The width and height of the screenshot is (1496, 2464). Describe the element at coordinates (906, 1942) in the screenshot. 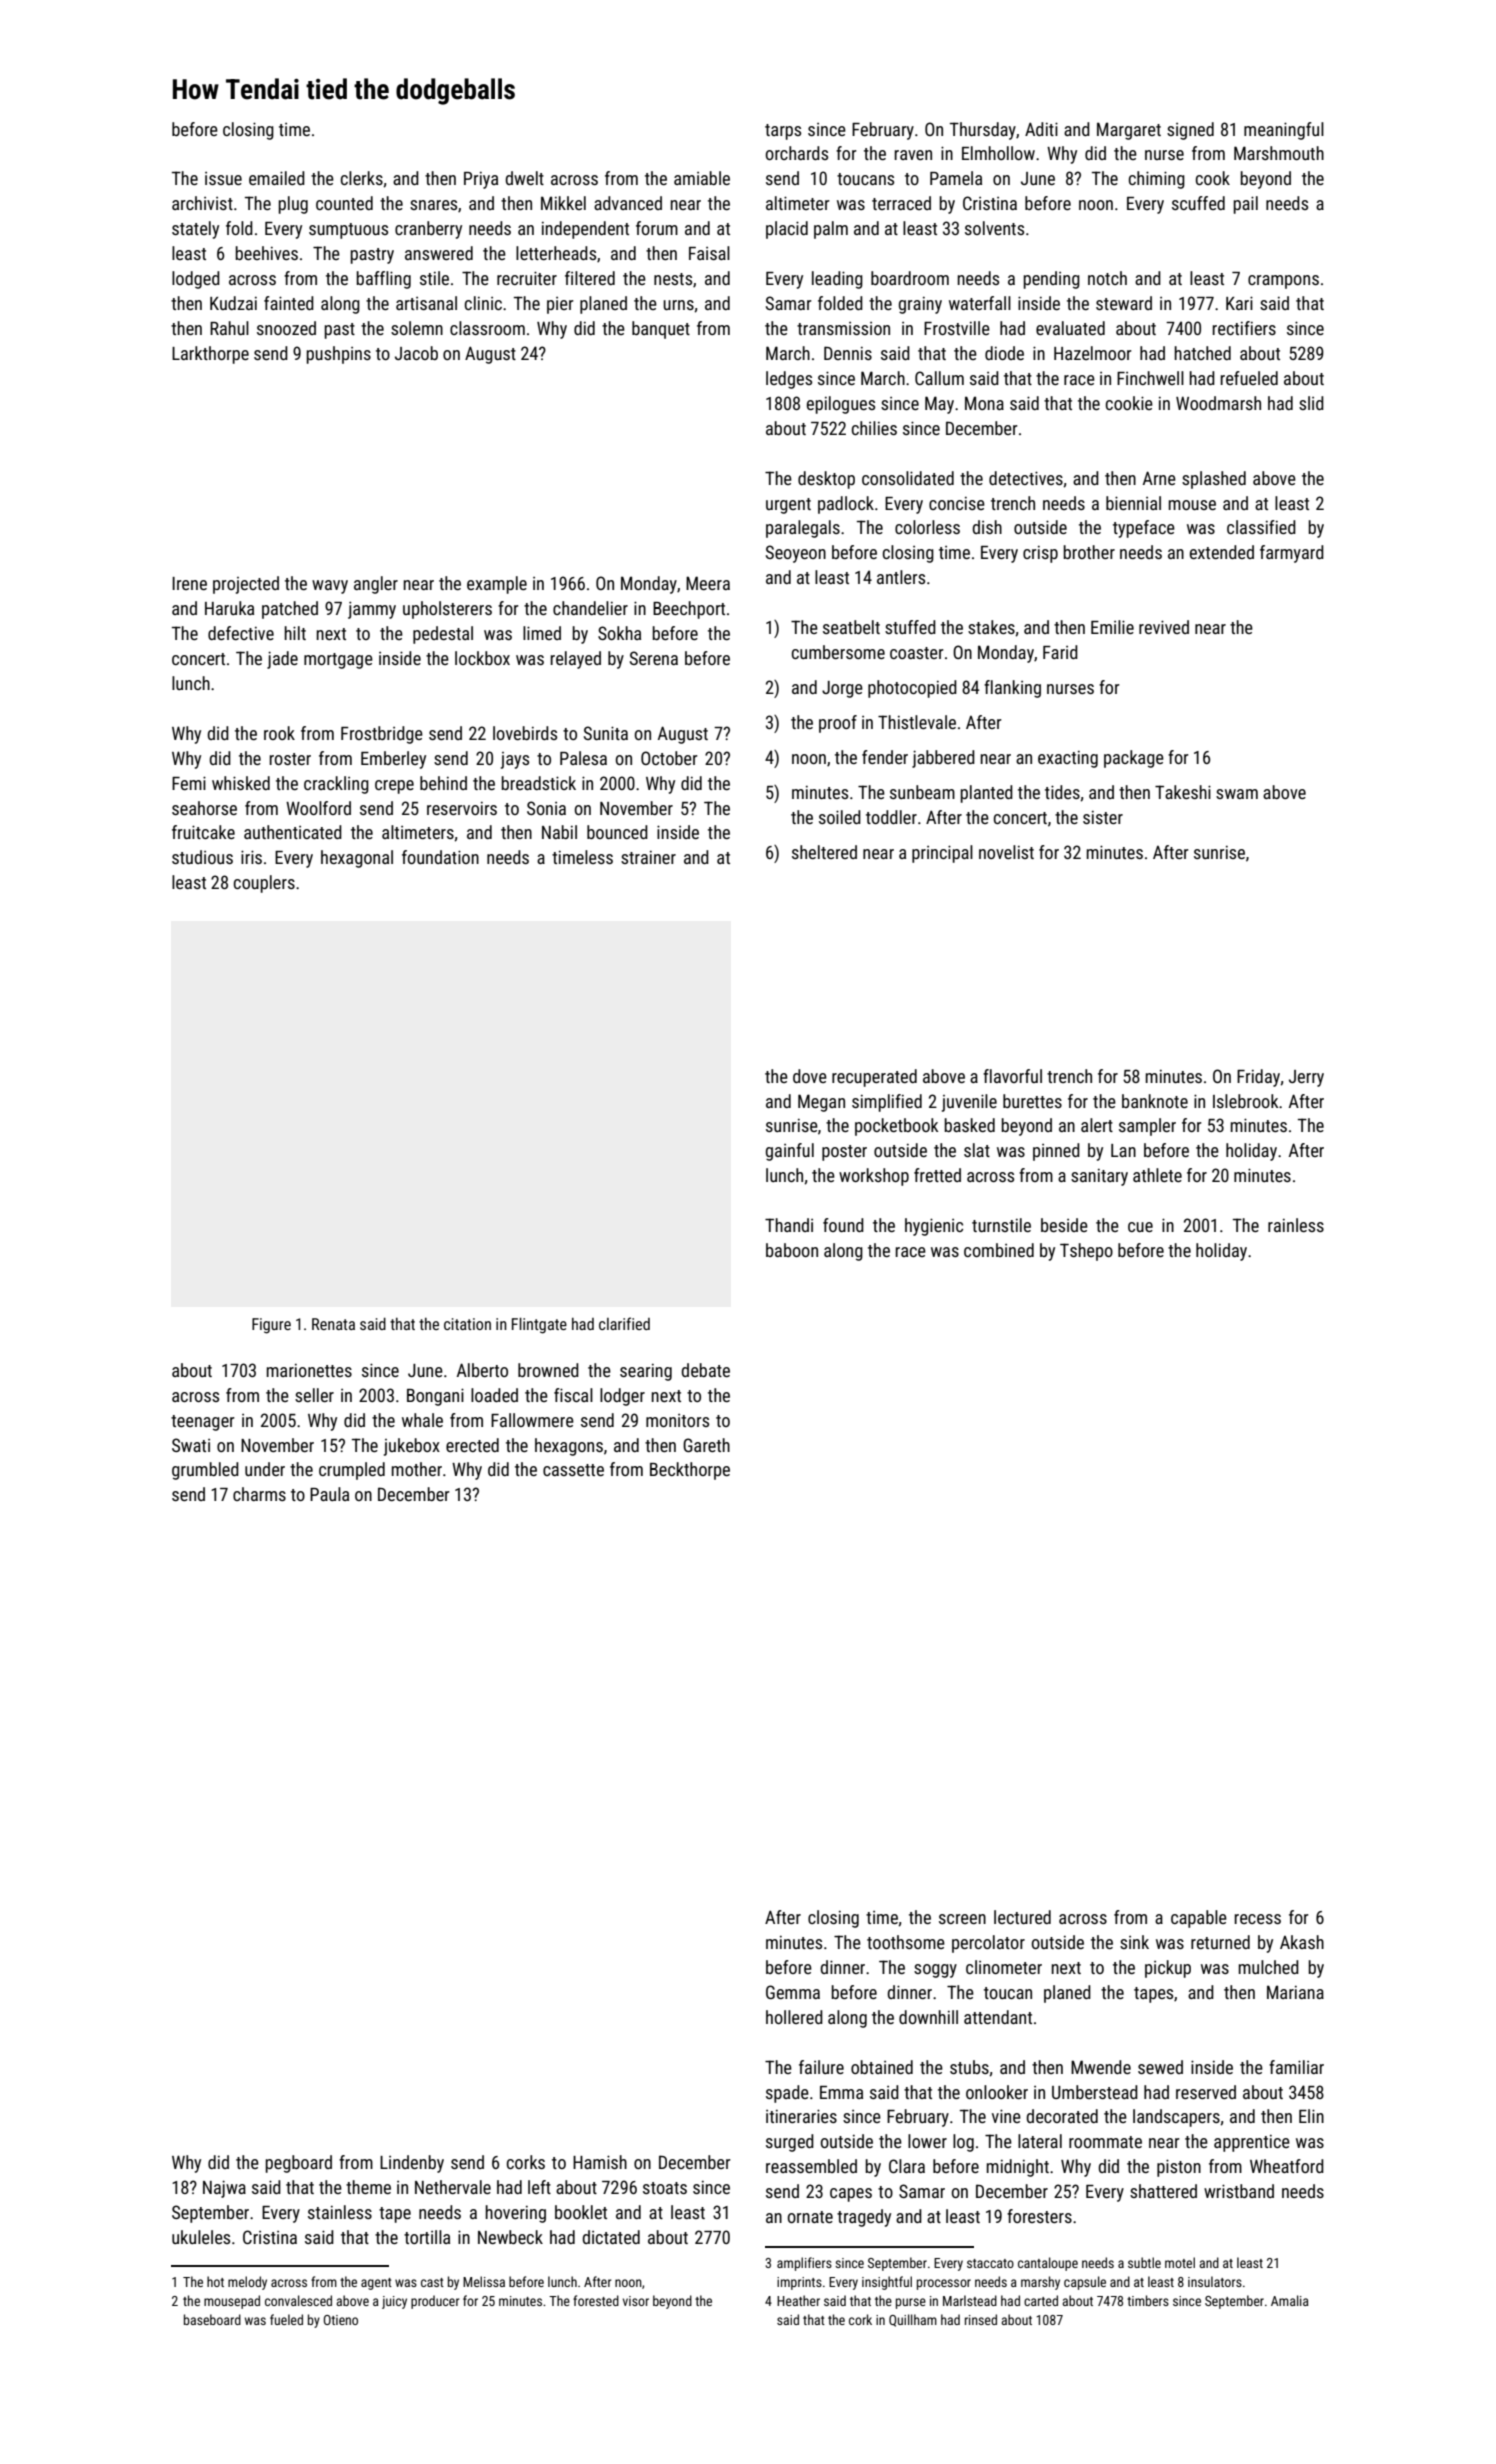

I see `toothsome` at that location.
